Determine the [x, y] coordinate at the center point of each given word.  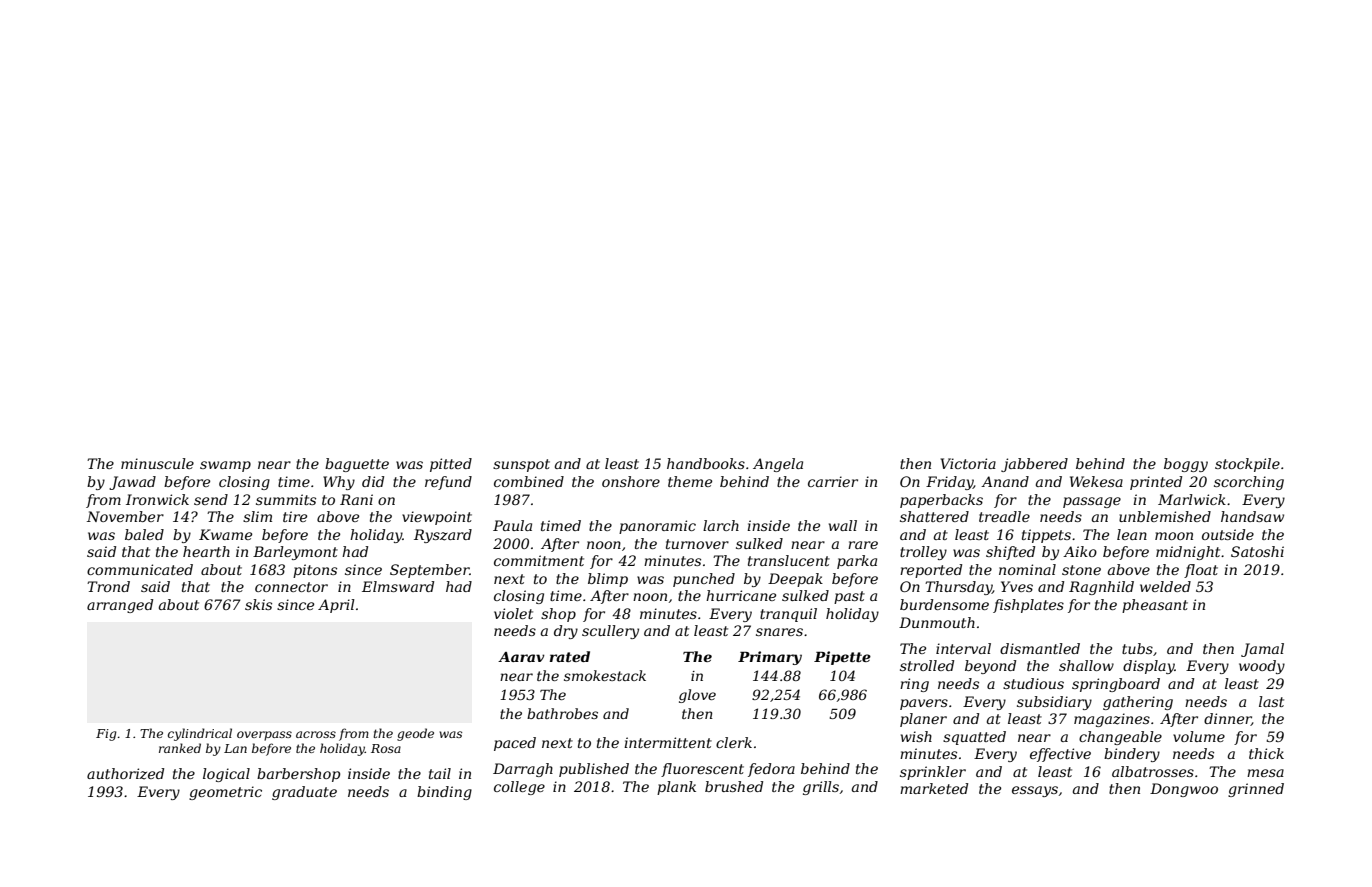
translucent [789, 560]
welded [1165, 586]
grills [821, 788]
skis [258, 604]
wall [843, 525]
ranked [180, 748]
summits [286, 499]
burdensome [944, 604]
